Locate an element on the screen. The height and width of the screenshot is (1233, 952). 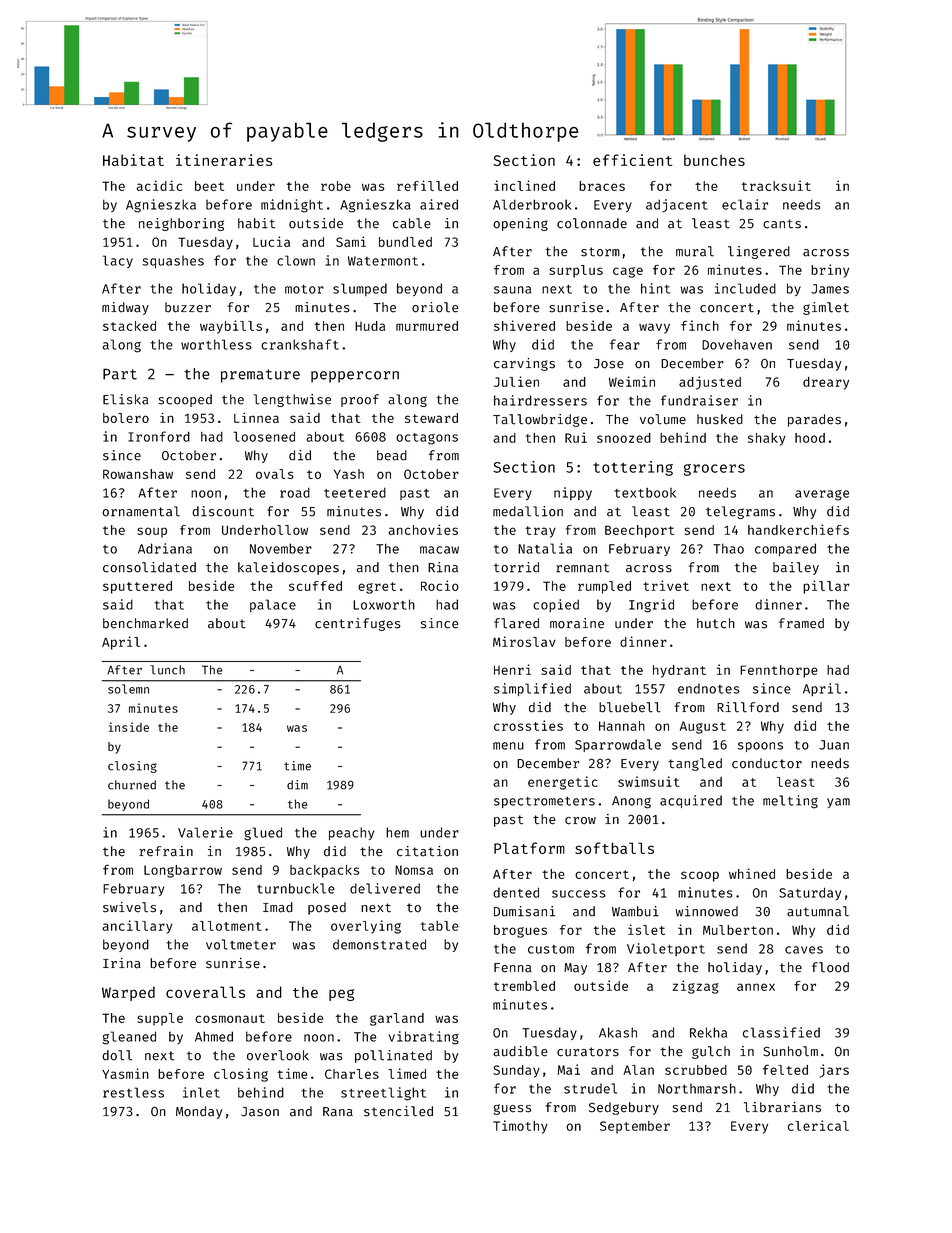
Jason is located at coordinates (260, 1112).
